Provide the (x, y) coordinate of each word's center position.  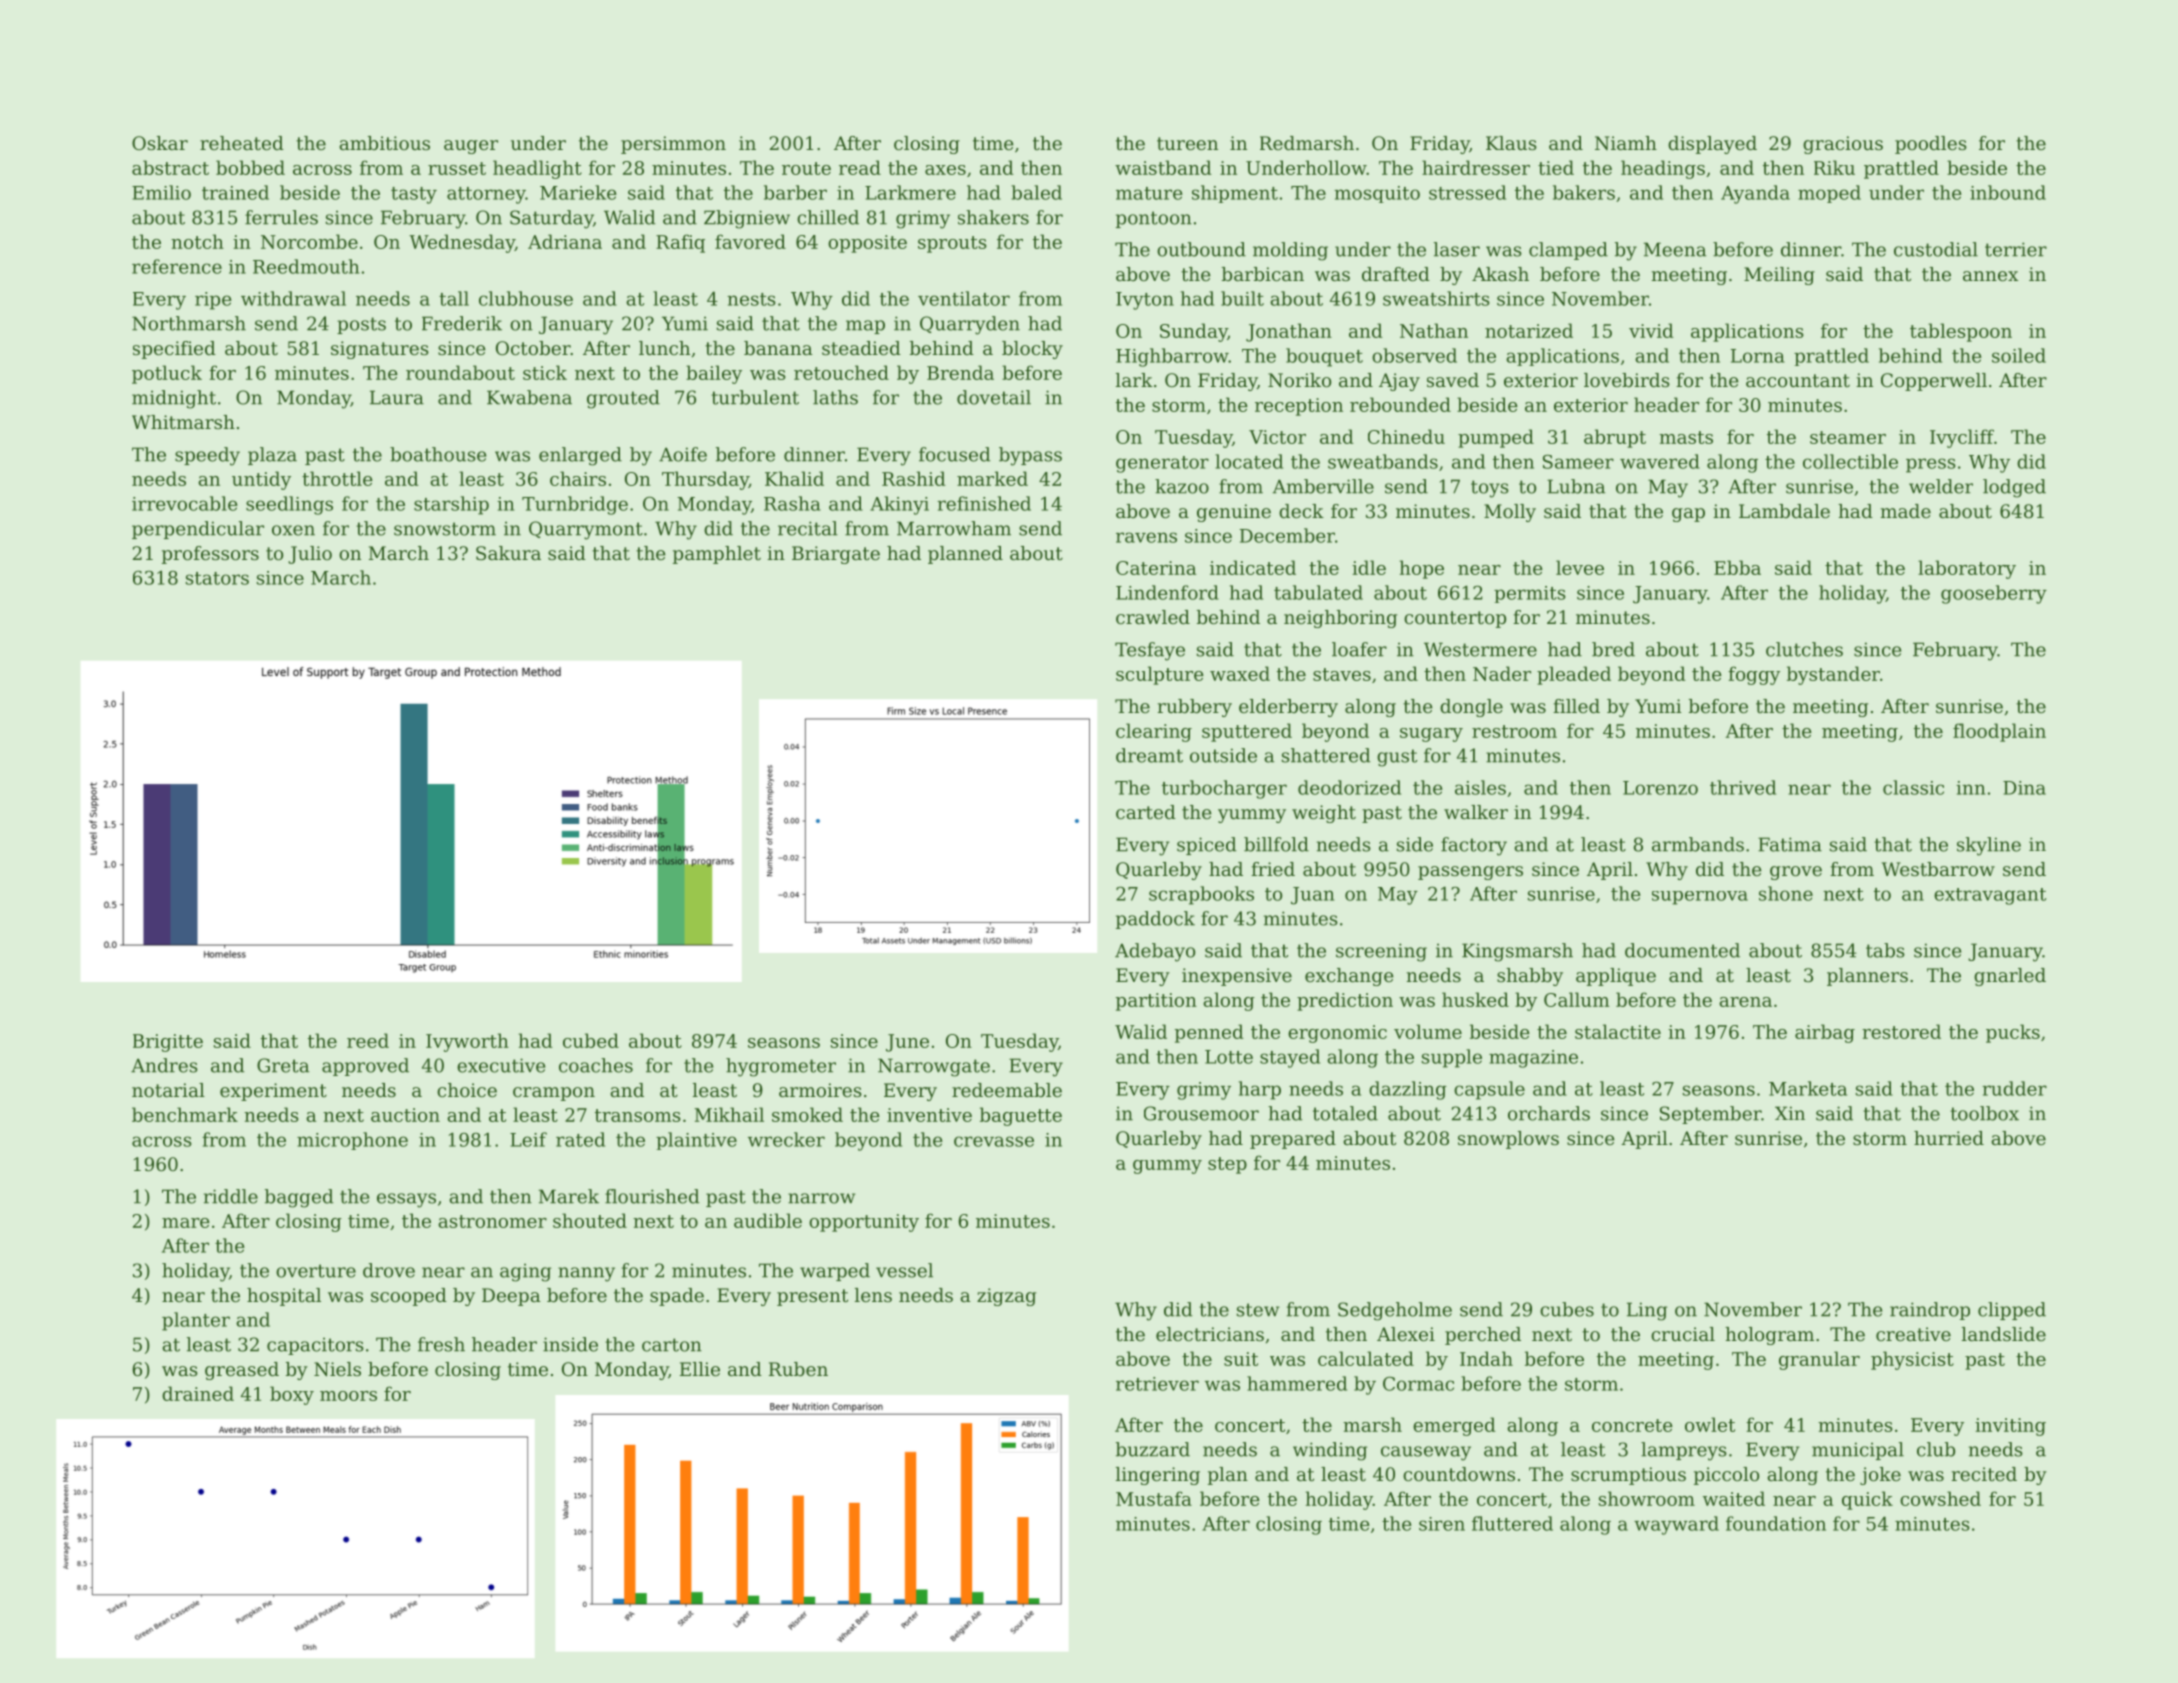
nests (751, 299)
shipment (1235, 194)
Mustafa (1154, 1498)
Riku (1834, 167)
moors (348, 1396)
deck (1301, 511)
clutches (1804, 649)
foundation (1776, 1523)
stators (217, 578)
